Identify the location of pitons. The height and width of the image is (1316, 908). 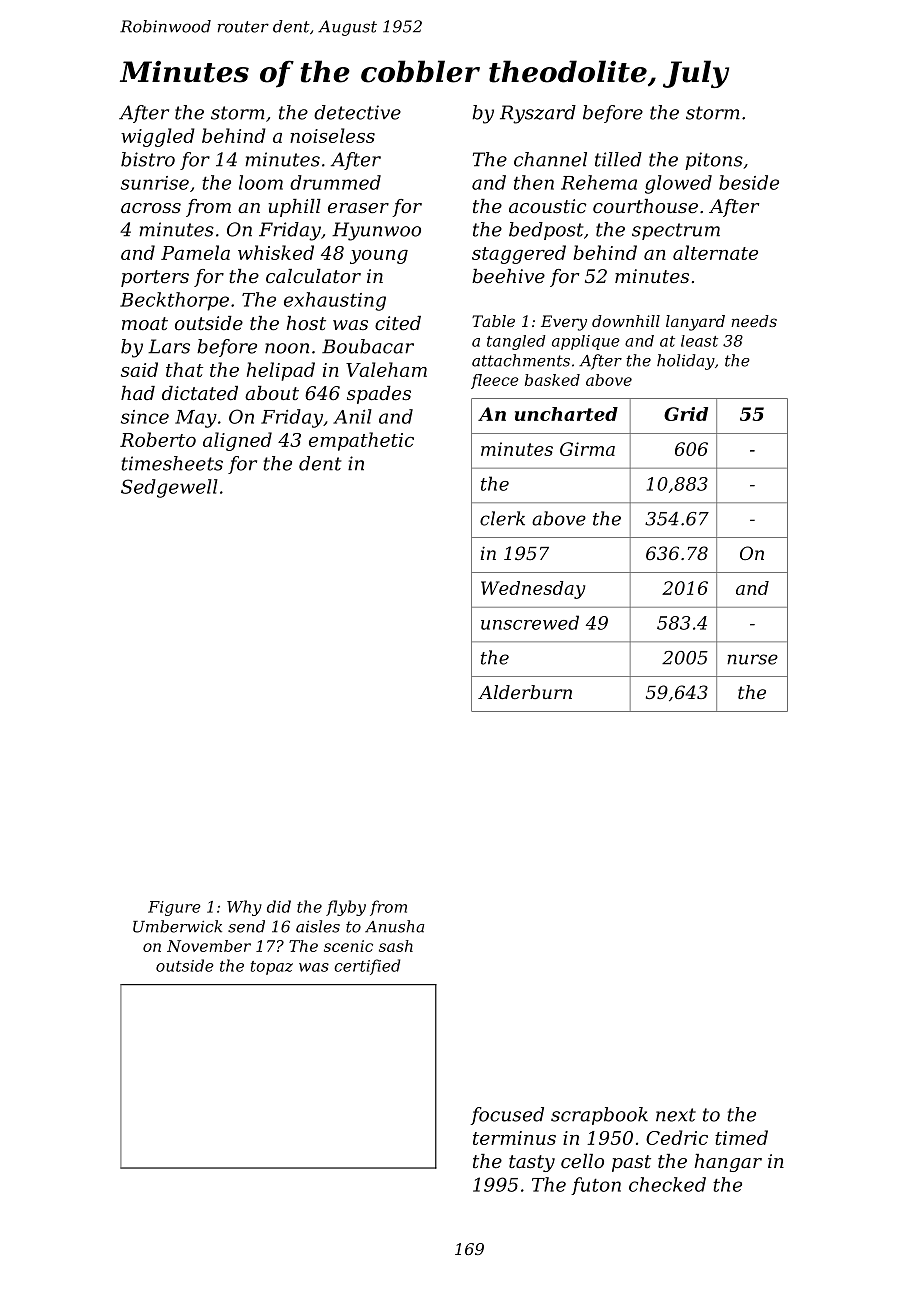
(714, 161).
